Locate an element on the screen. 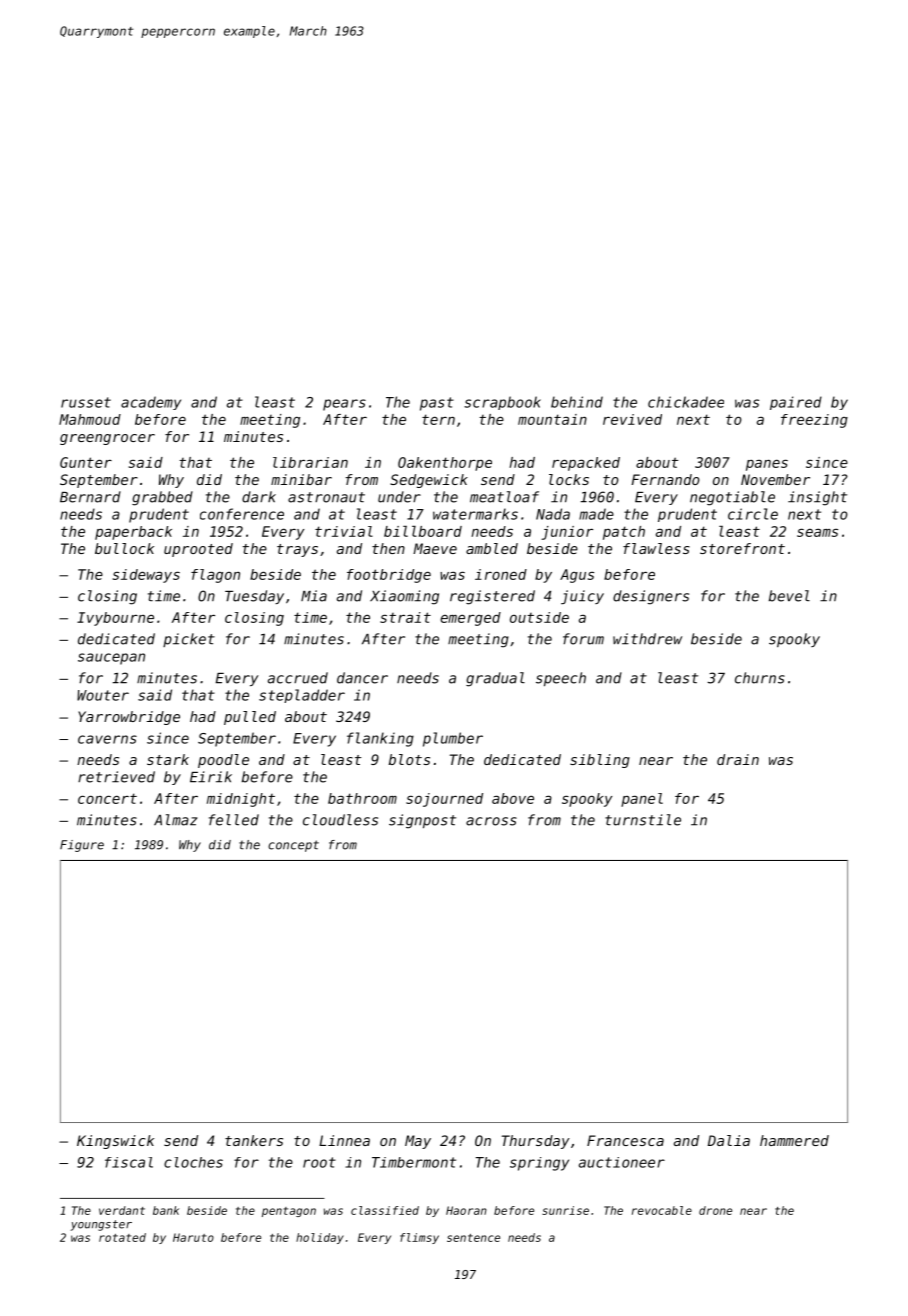 Image resolution: width=908 pixels, height=1316 pixels. across is located at coordinates (491, 821).
